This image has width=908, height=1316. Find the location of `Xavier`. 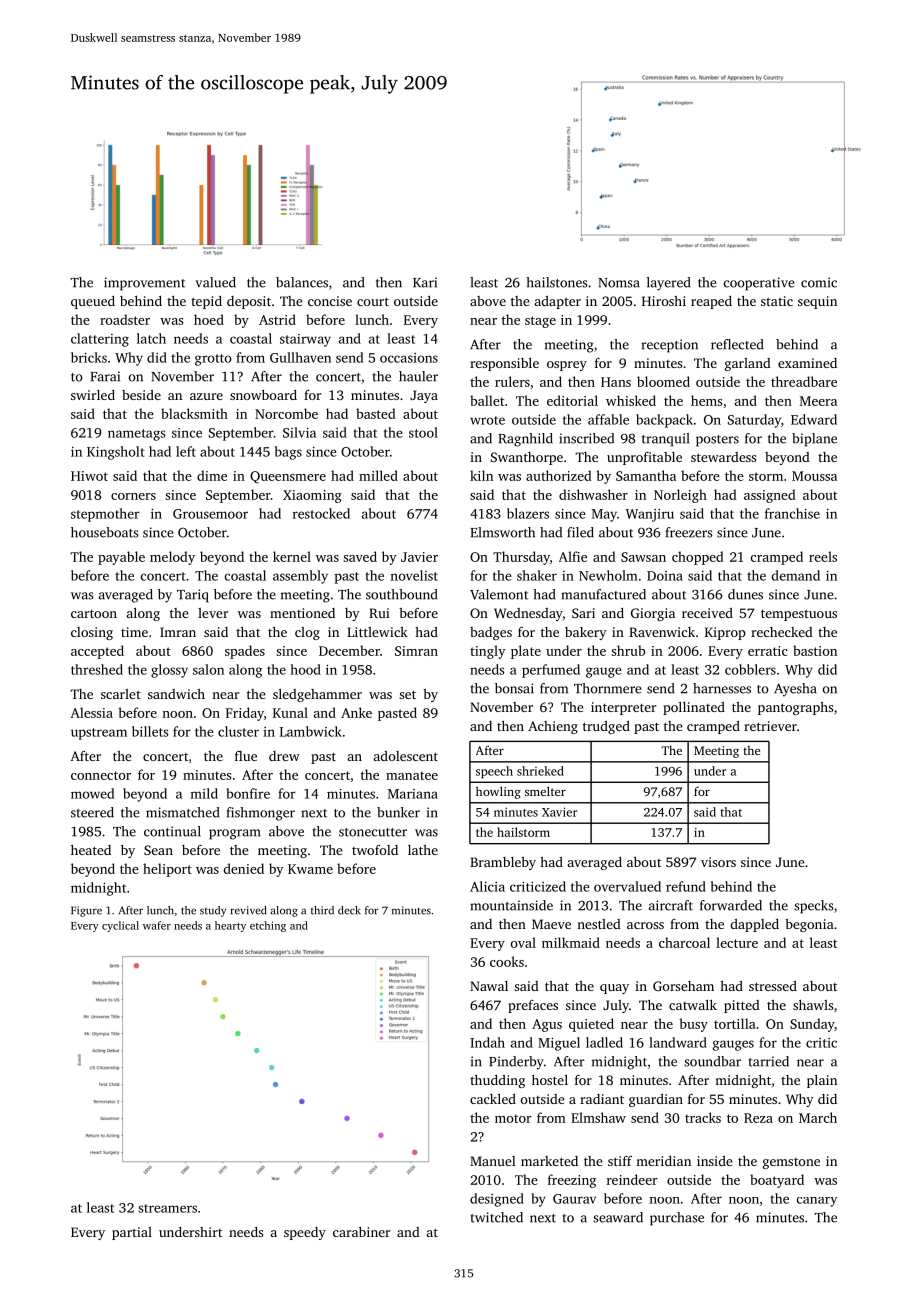

Xavier is located at coordinates (559, 812).
